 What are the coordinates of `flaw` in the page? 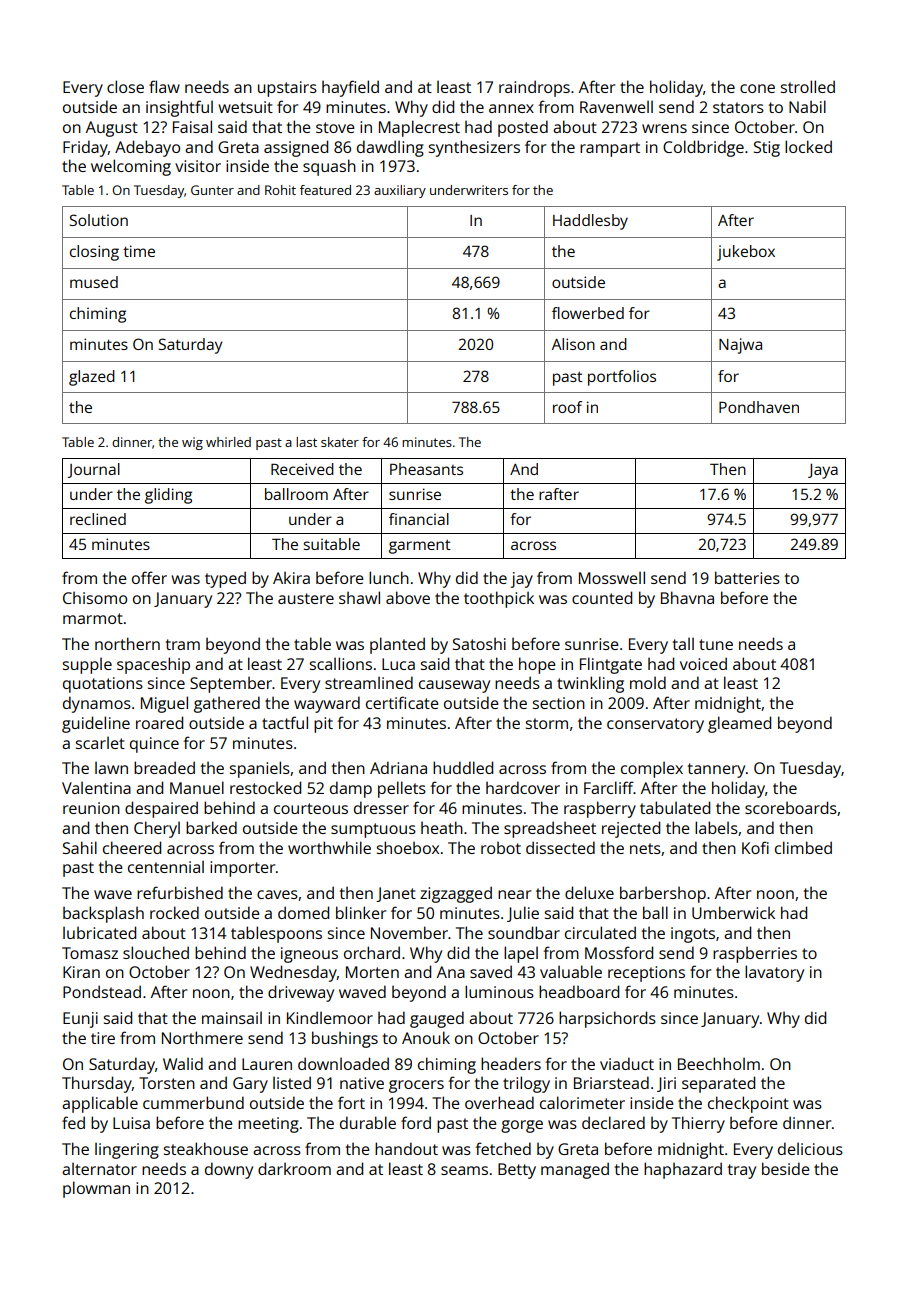 It's located at (164, 86).
